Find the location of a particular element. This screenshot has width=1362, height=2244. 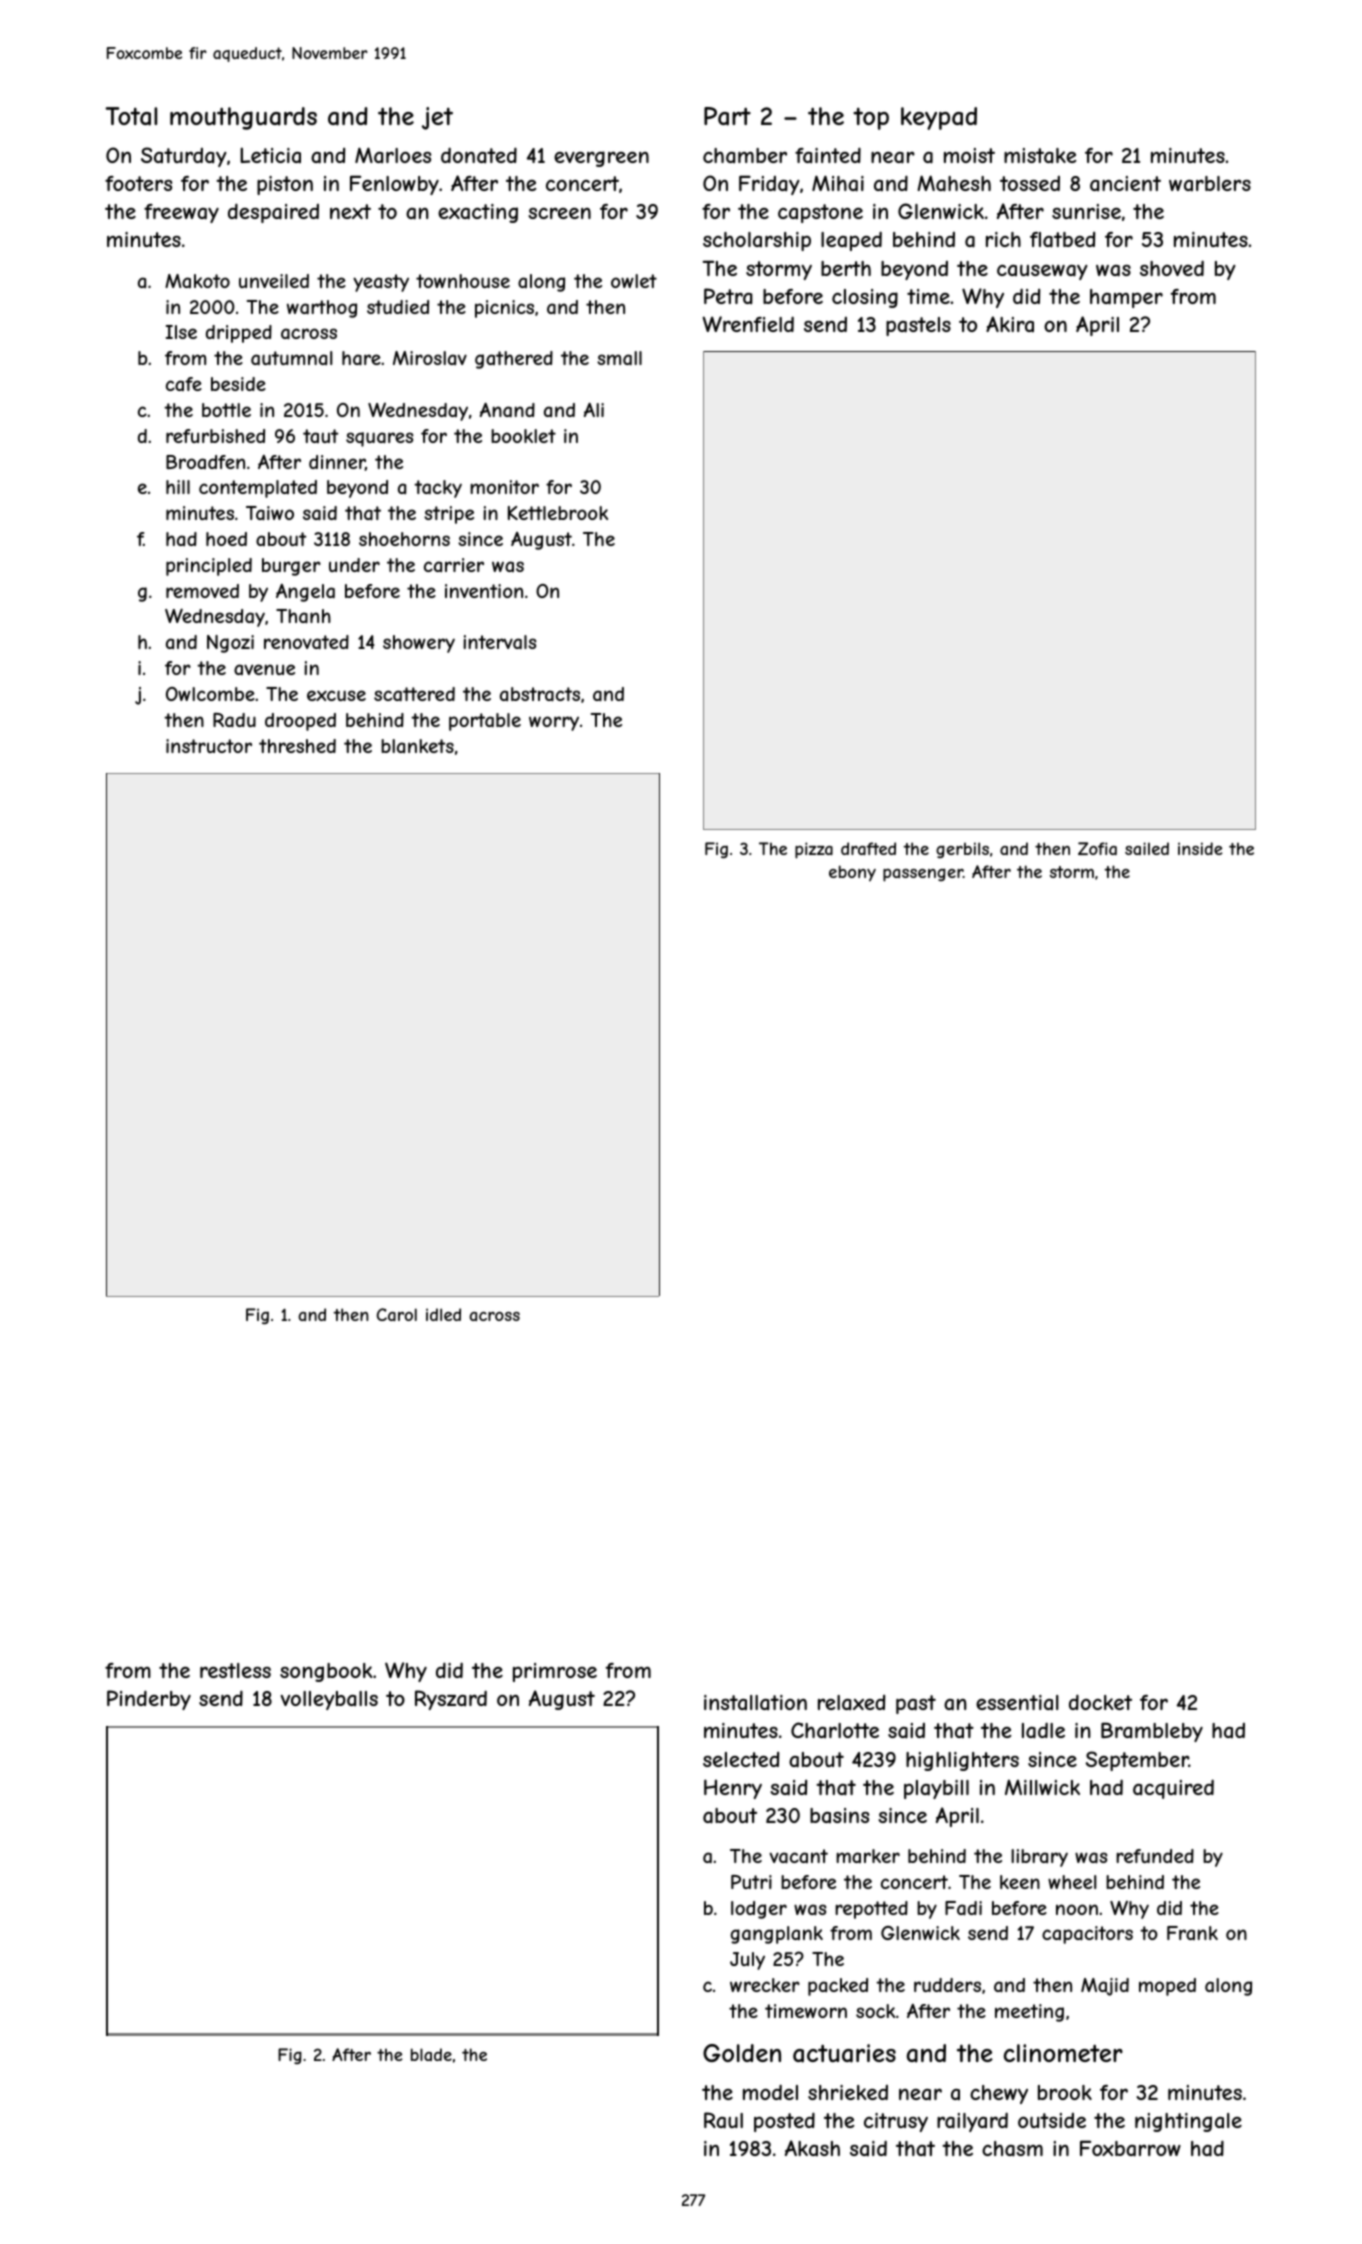

Akash is located at coordinates (812, 2148).
